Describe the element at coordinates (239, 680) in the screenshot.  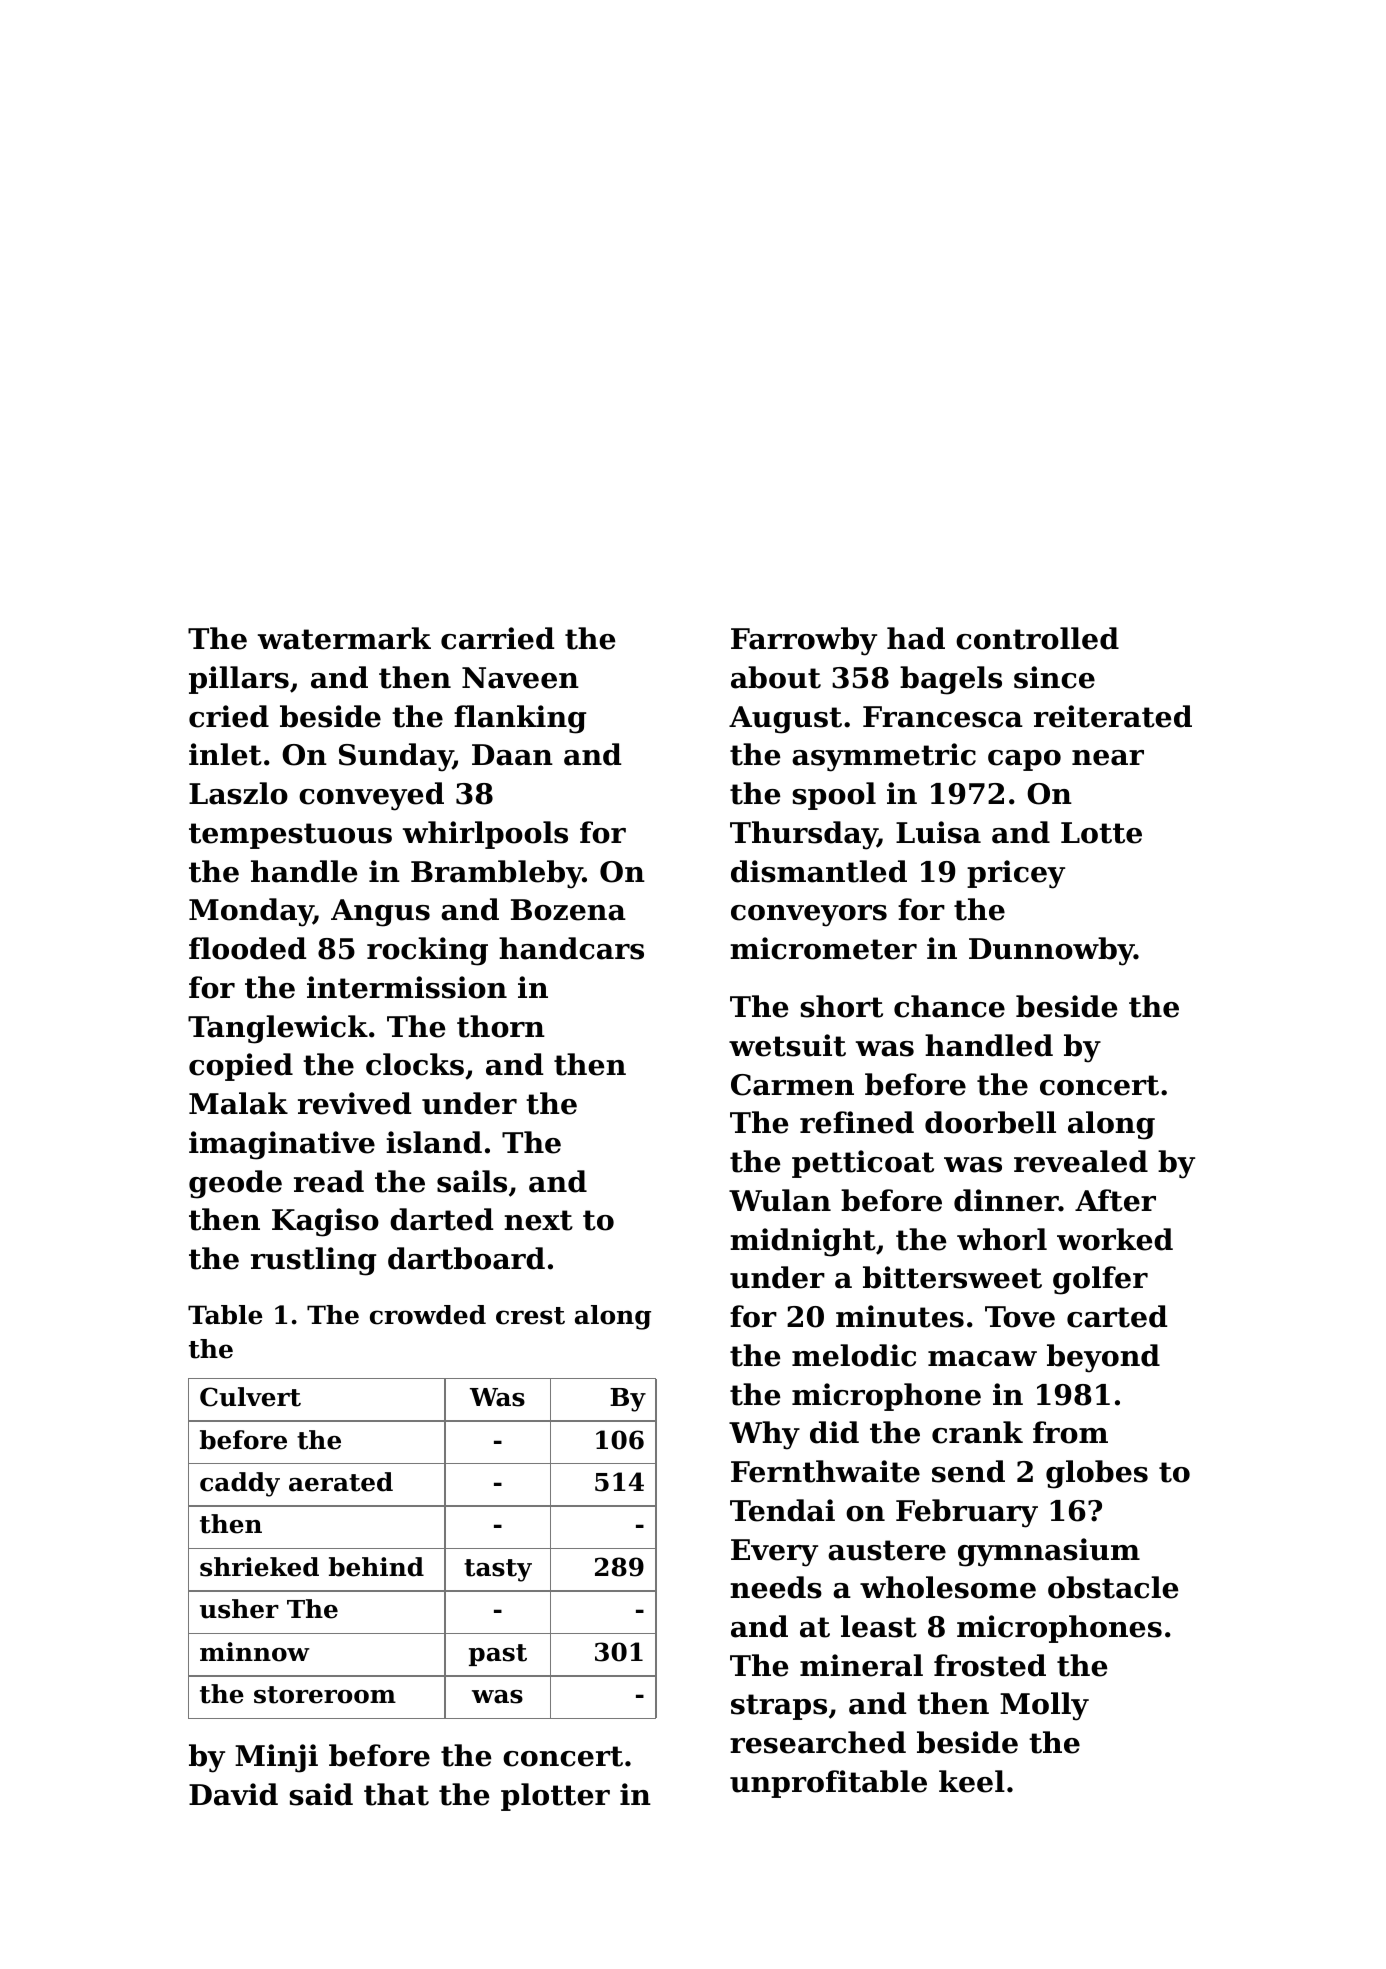
I see `pillars` at that location.
